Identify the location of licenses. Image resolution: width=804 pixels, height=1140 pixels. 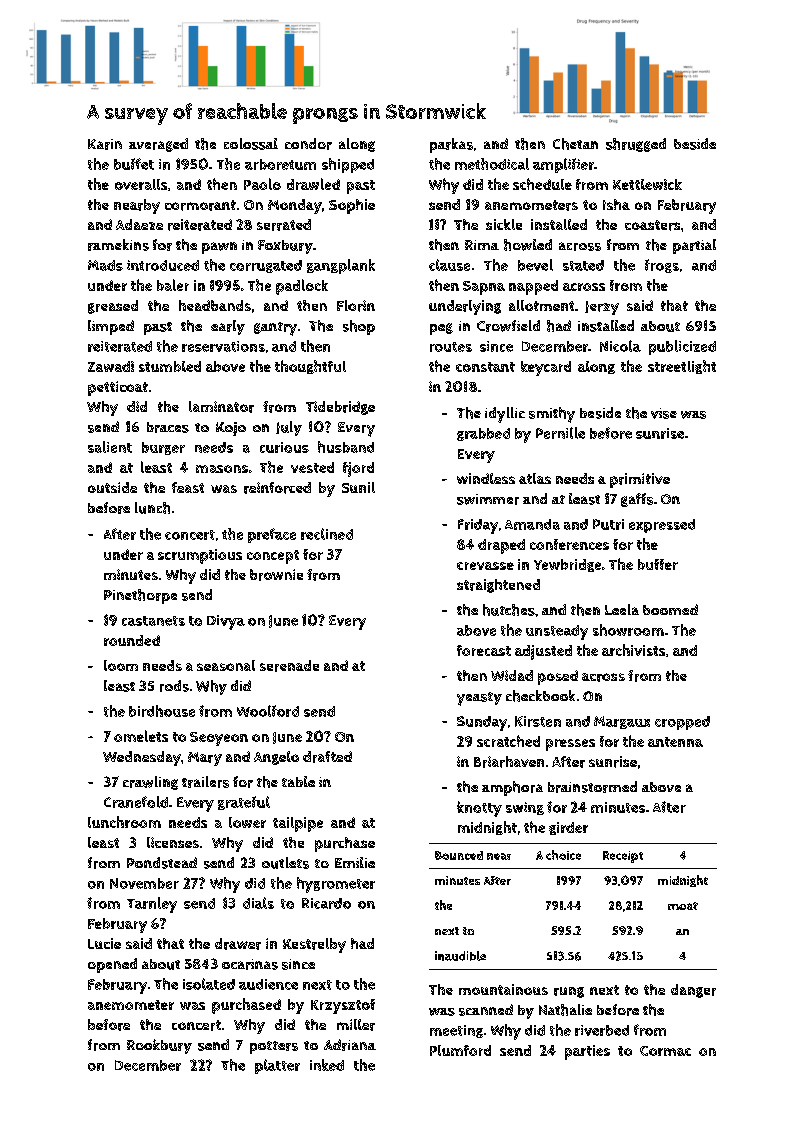
(173, 842).
